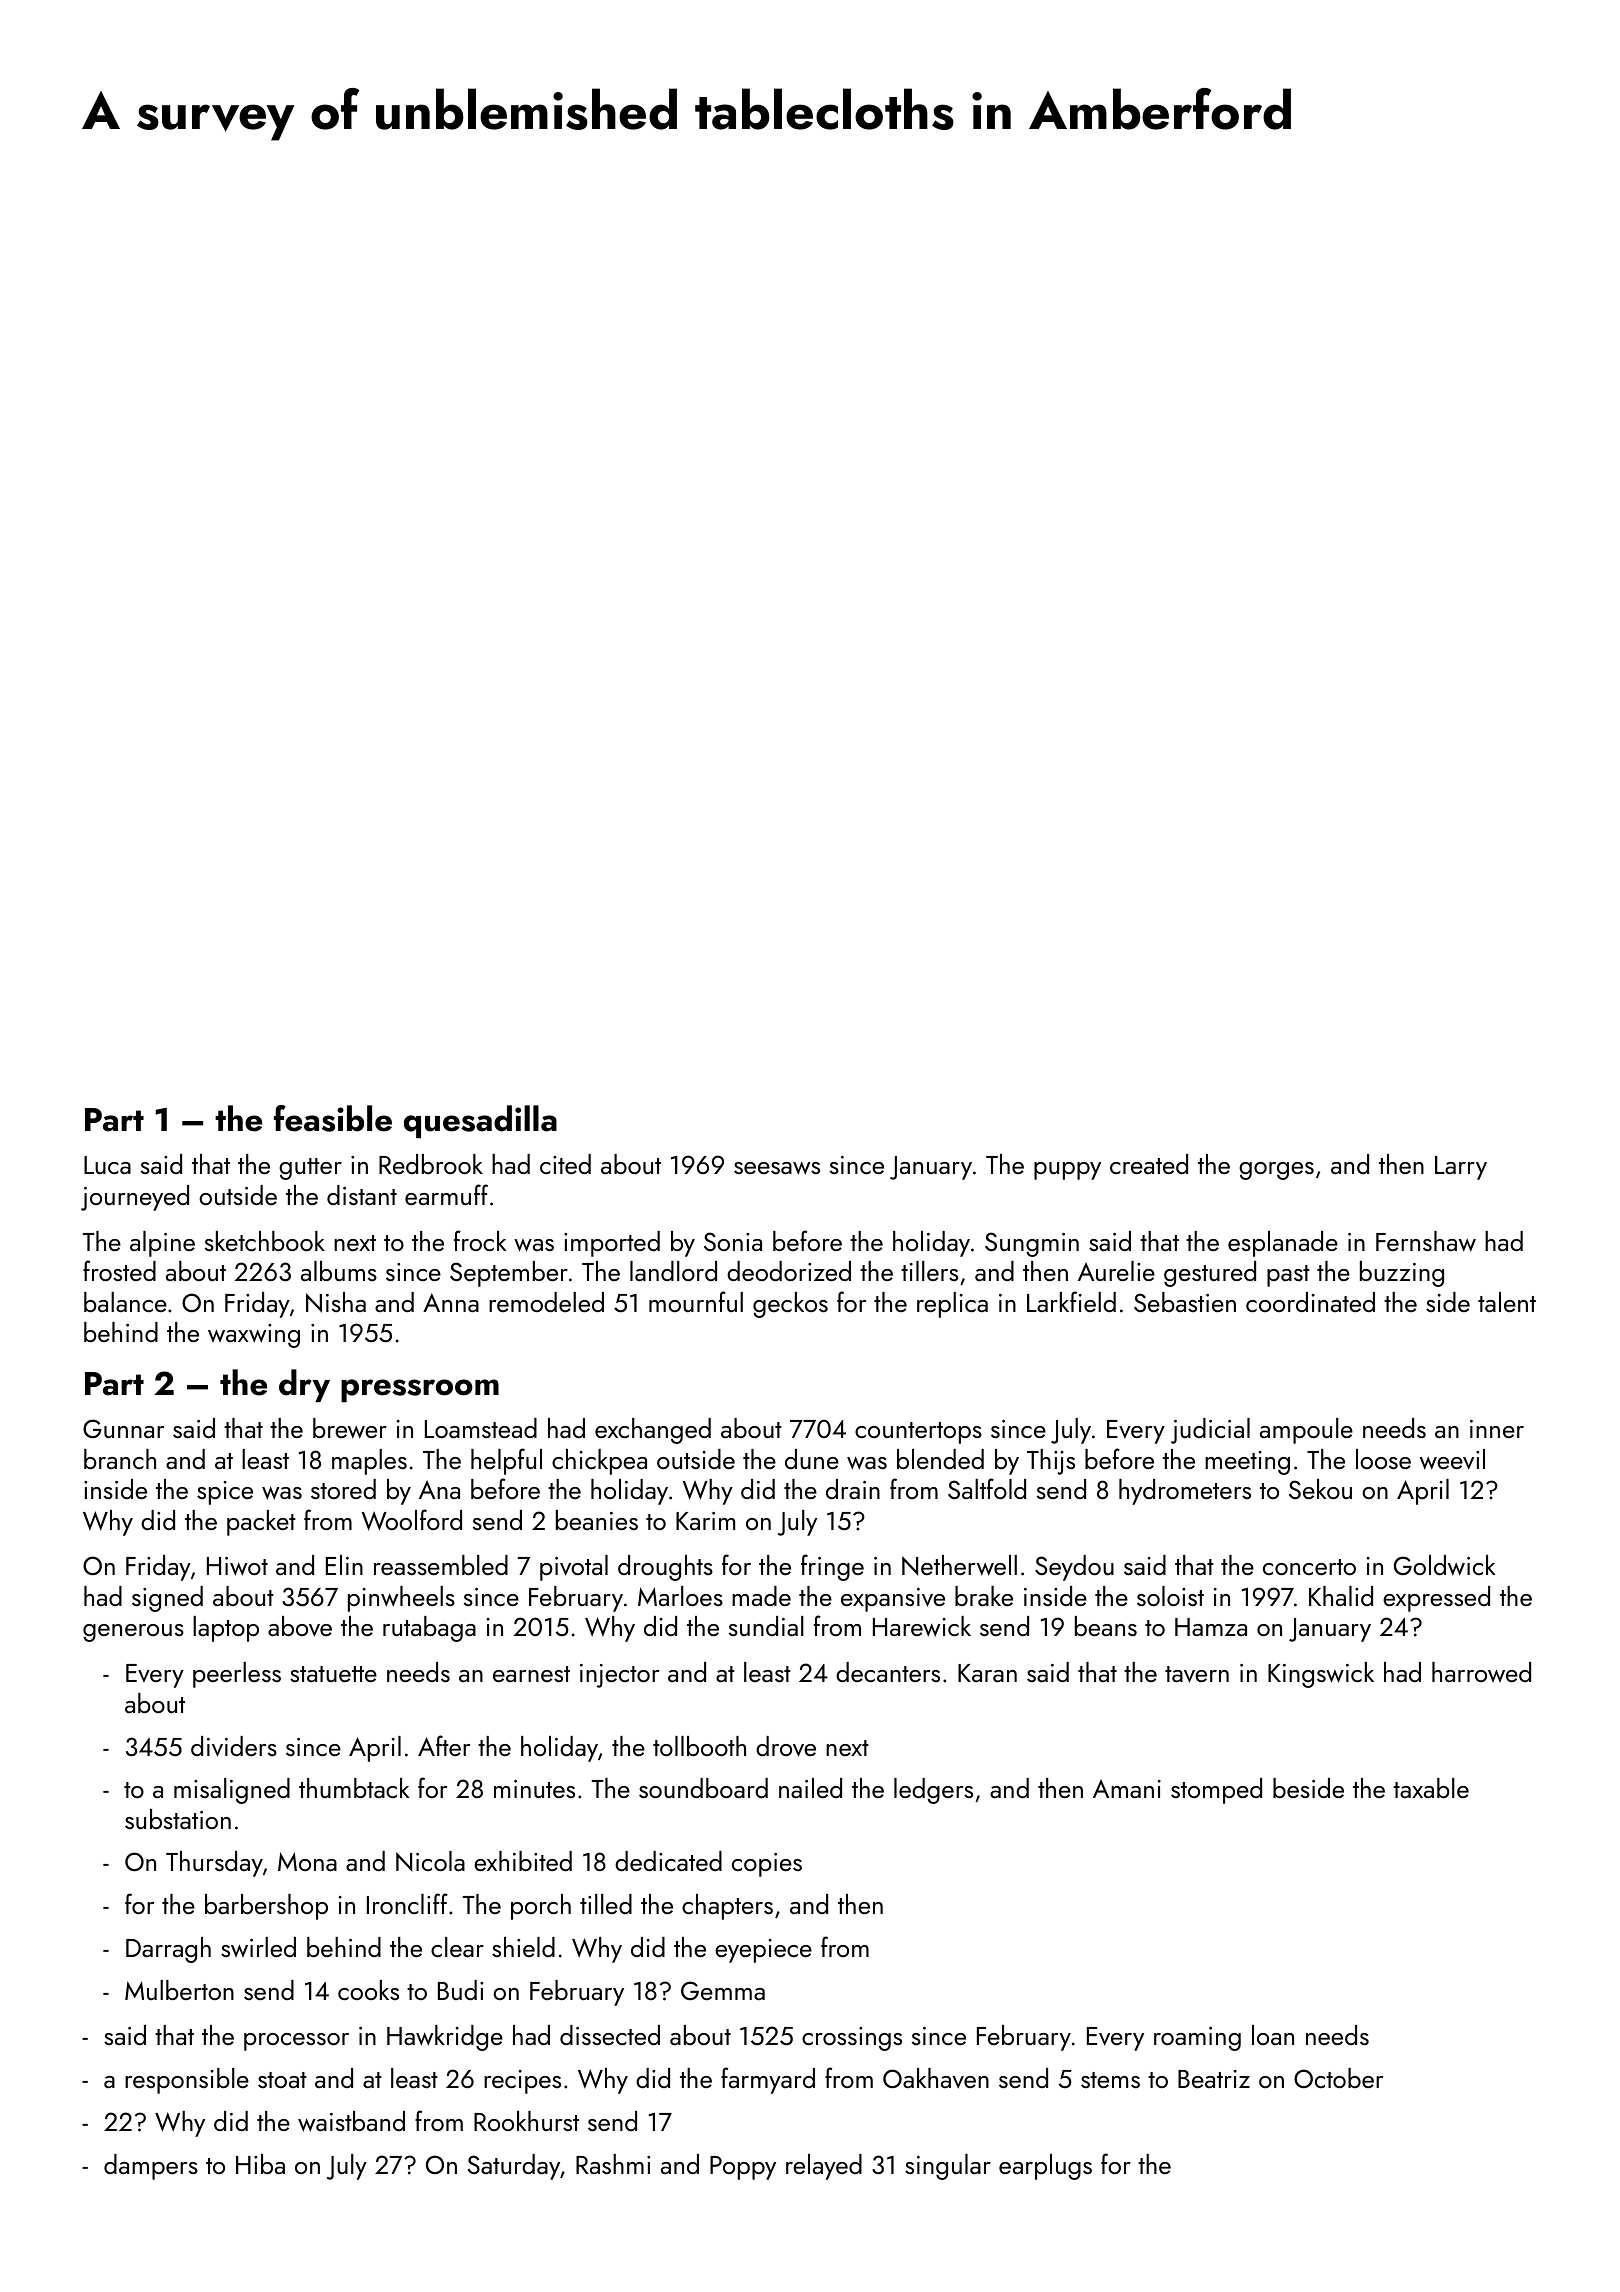 The width and height of the screenshot is (1620, 2292). I want to click on exchanged, so click(653, 1431).
